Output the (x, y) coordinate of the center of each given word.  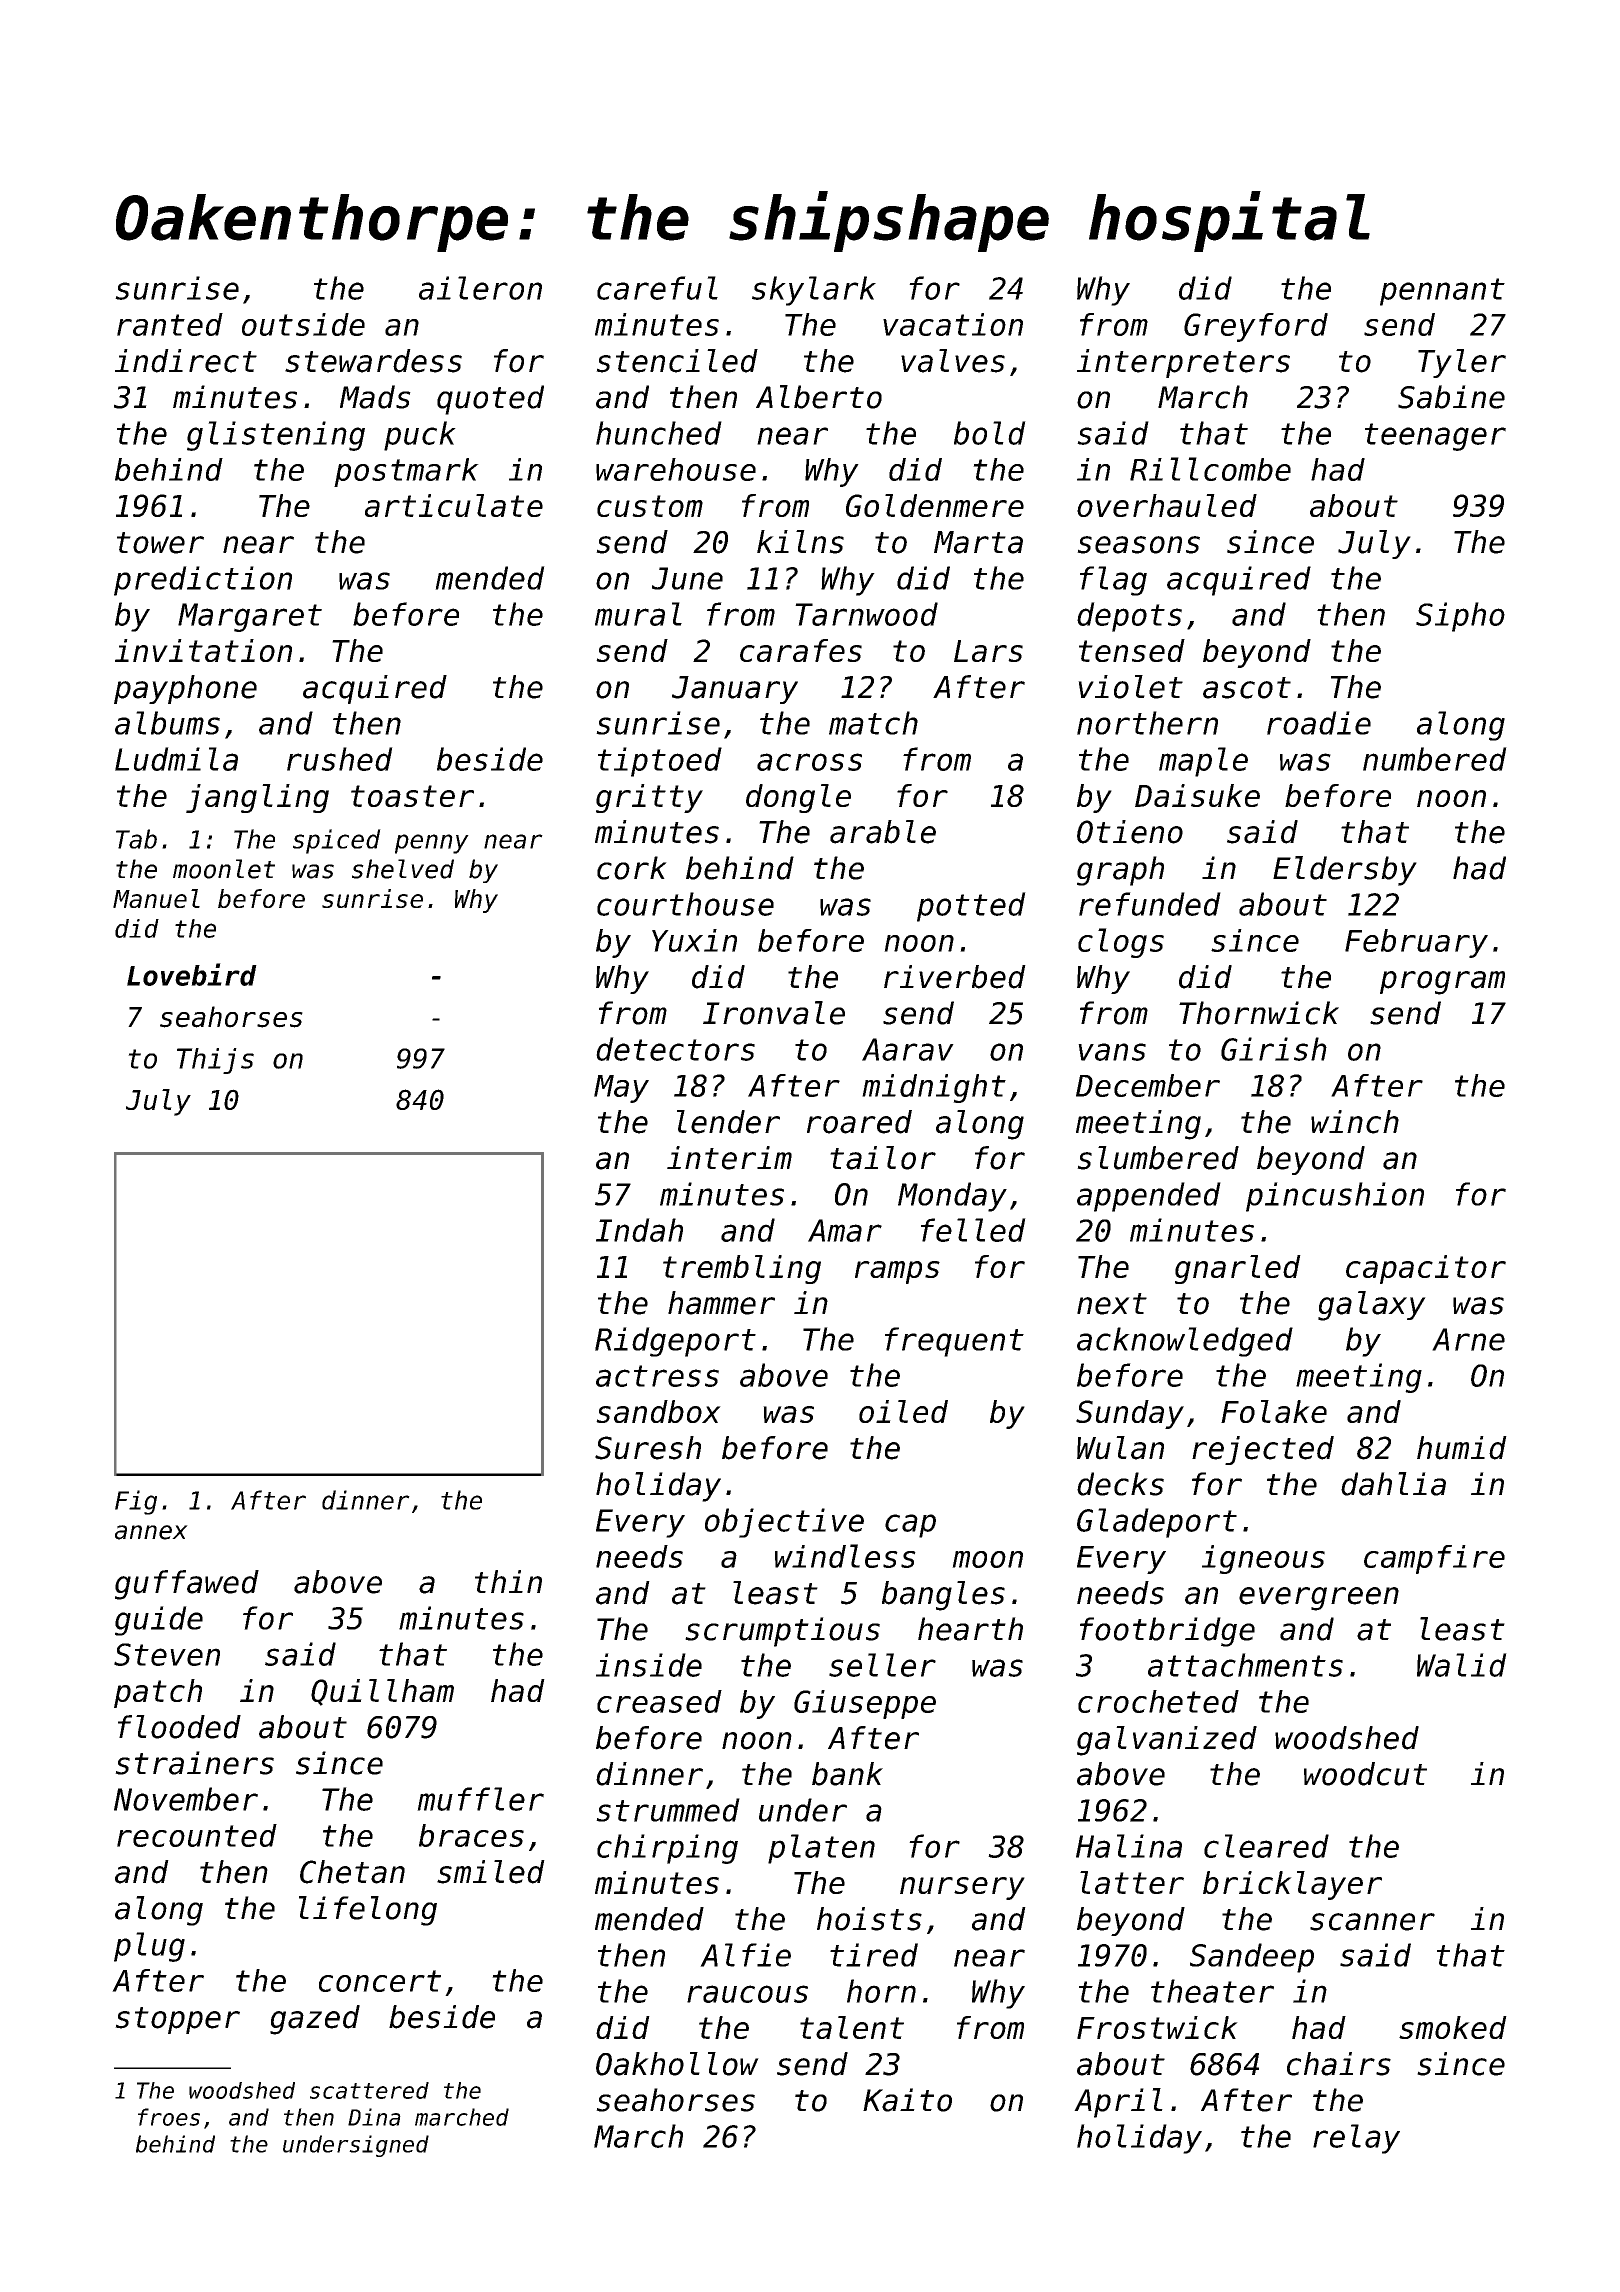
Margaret (250, 617)
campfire (1434, 1559)
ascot (1247, 688)
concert (380, 1981)
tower (160, 543)
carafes (801, 650)
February (1416, 943)
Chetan (352, 1872)
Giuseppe (865, 1704)
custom (650, 506)
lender (728, 1122)
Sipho (1460, 617)
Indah (639, 1230)
